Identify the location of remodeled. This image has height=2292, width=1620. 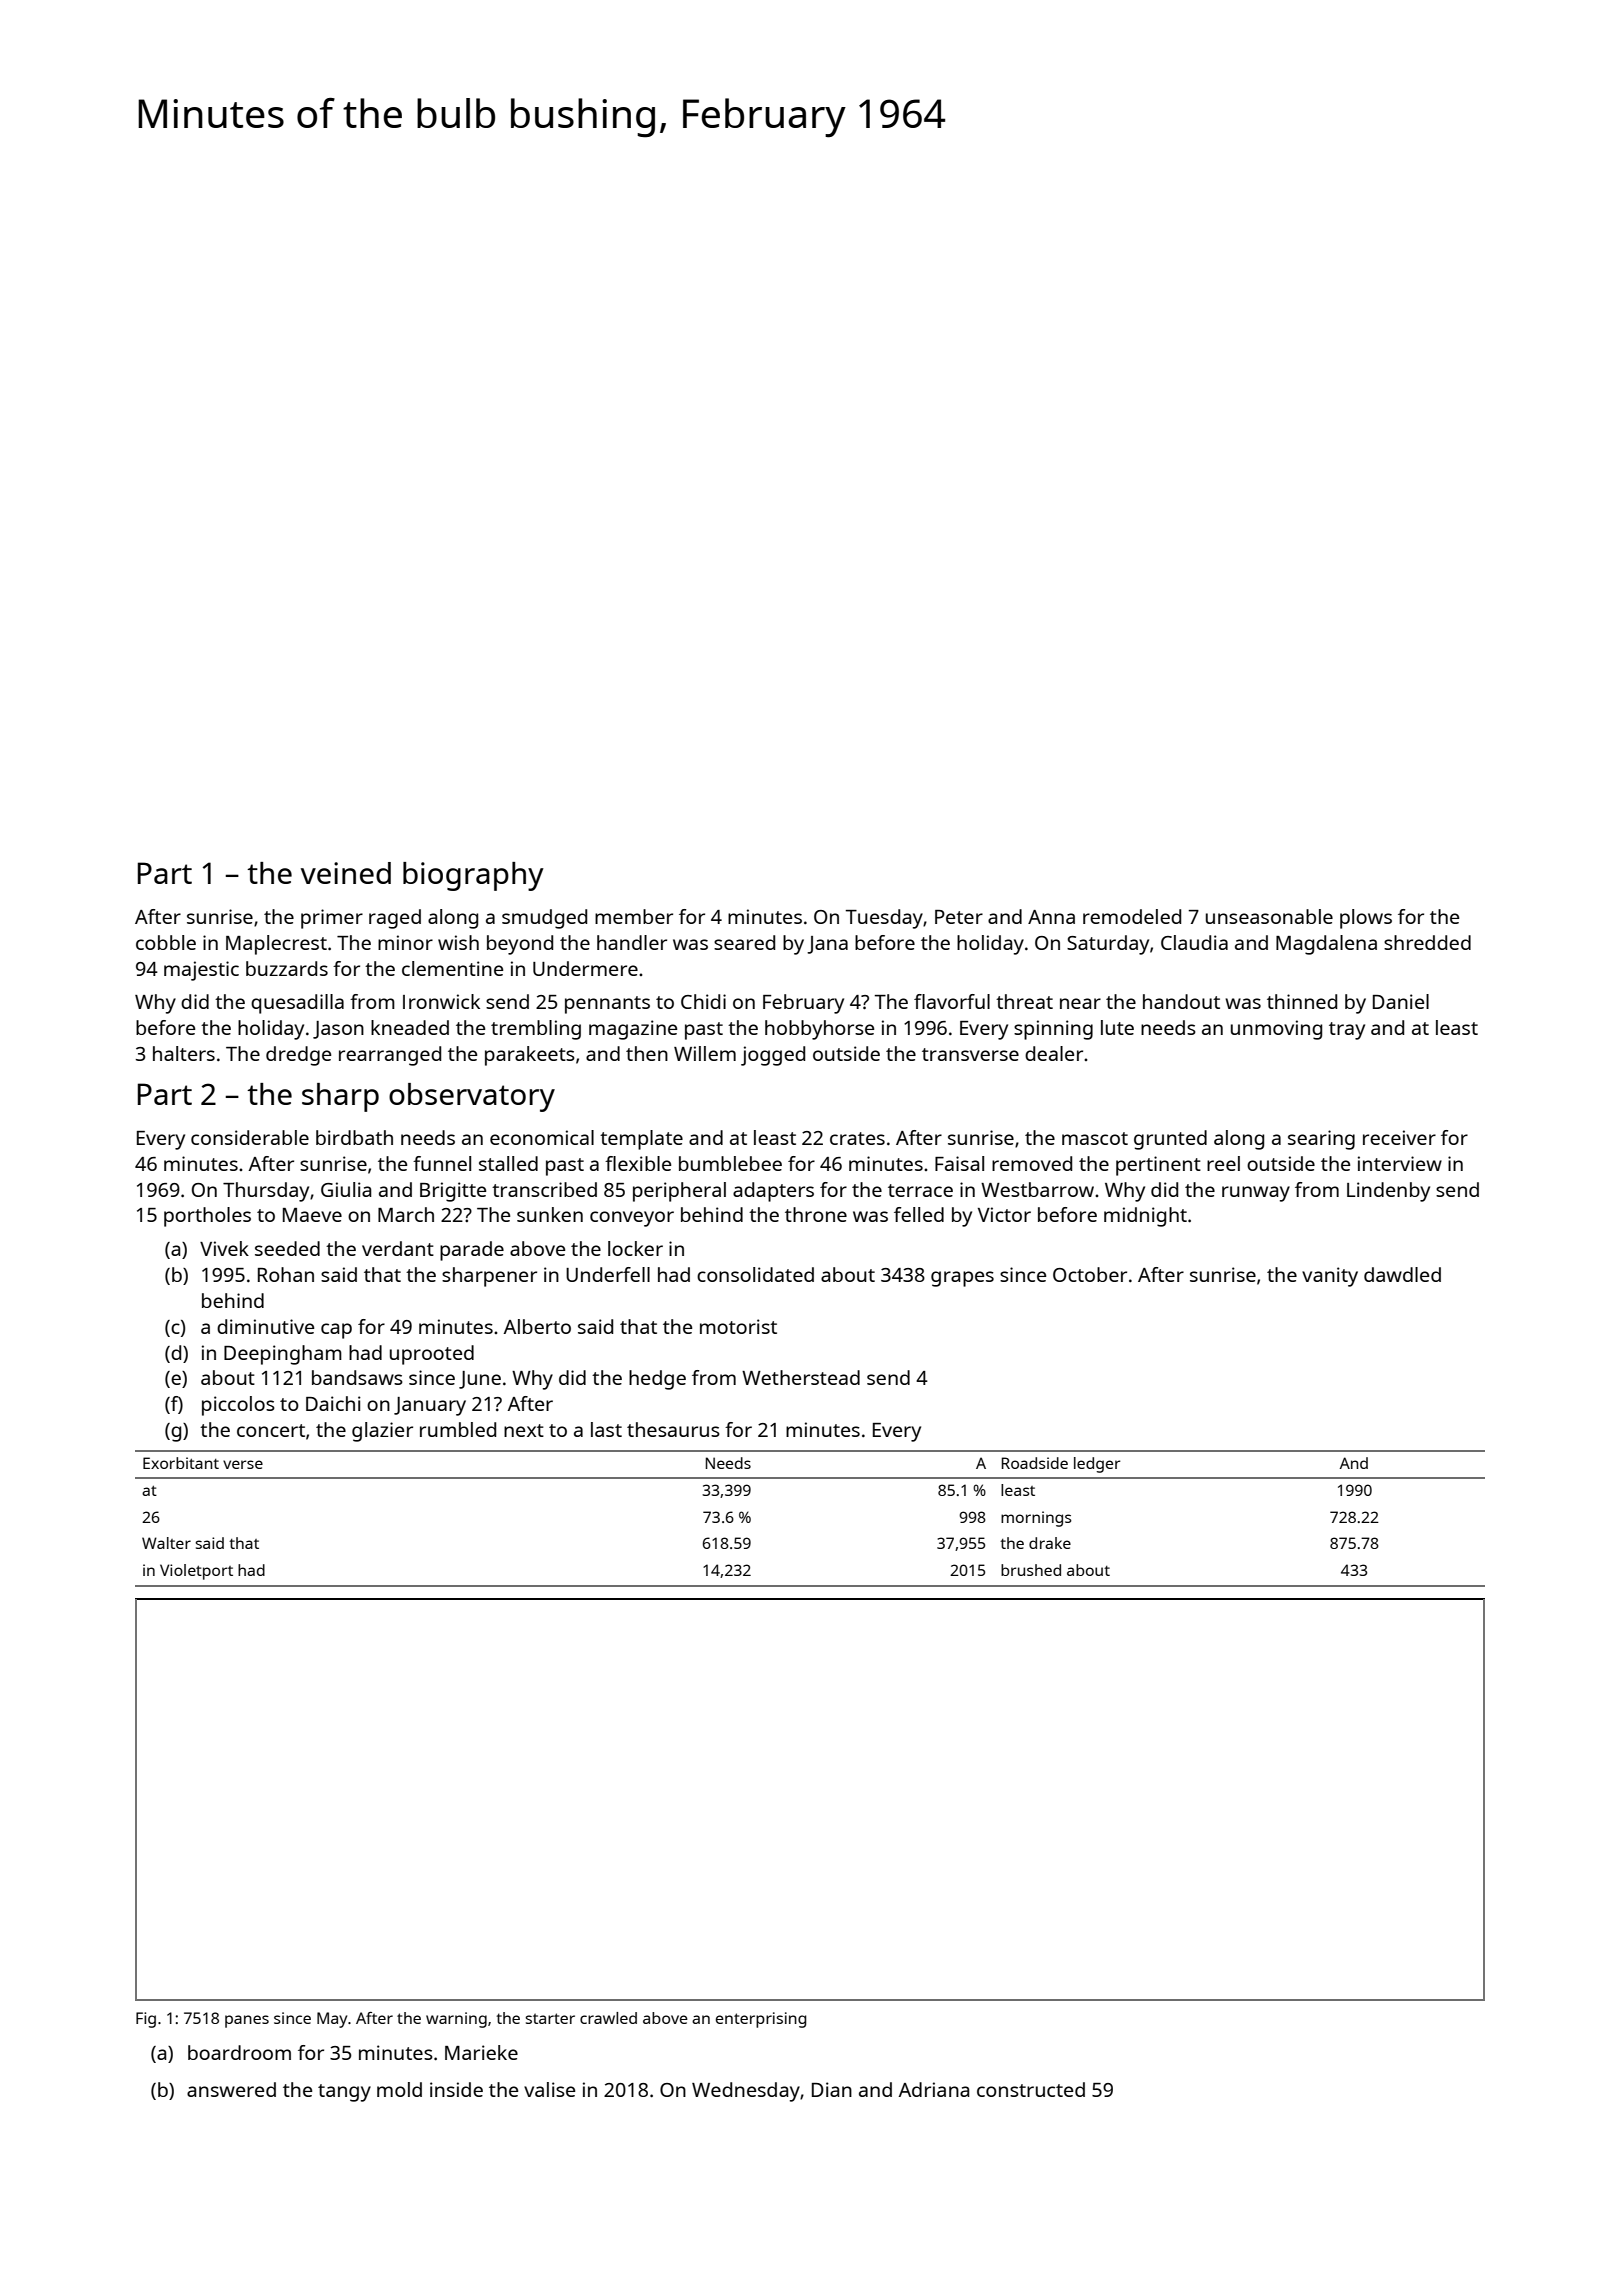
(1132, 916).
